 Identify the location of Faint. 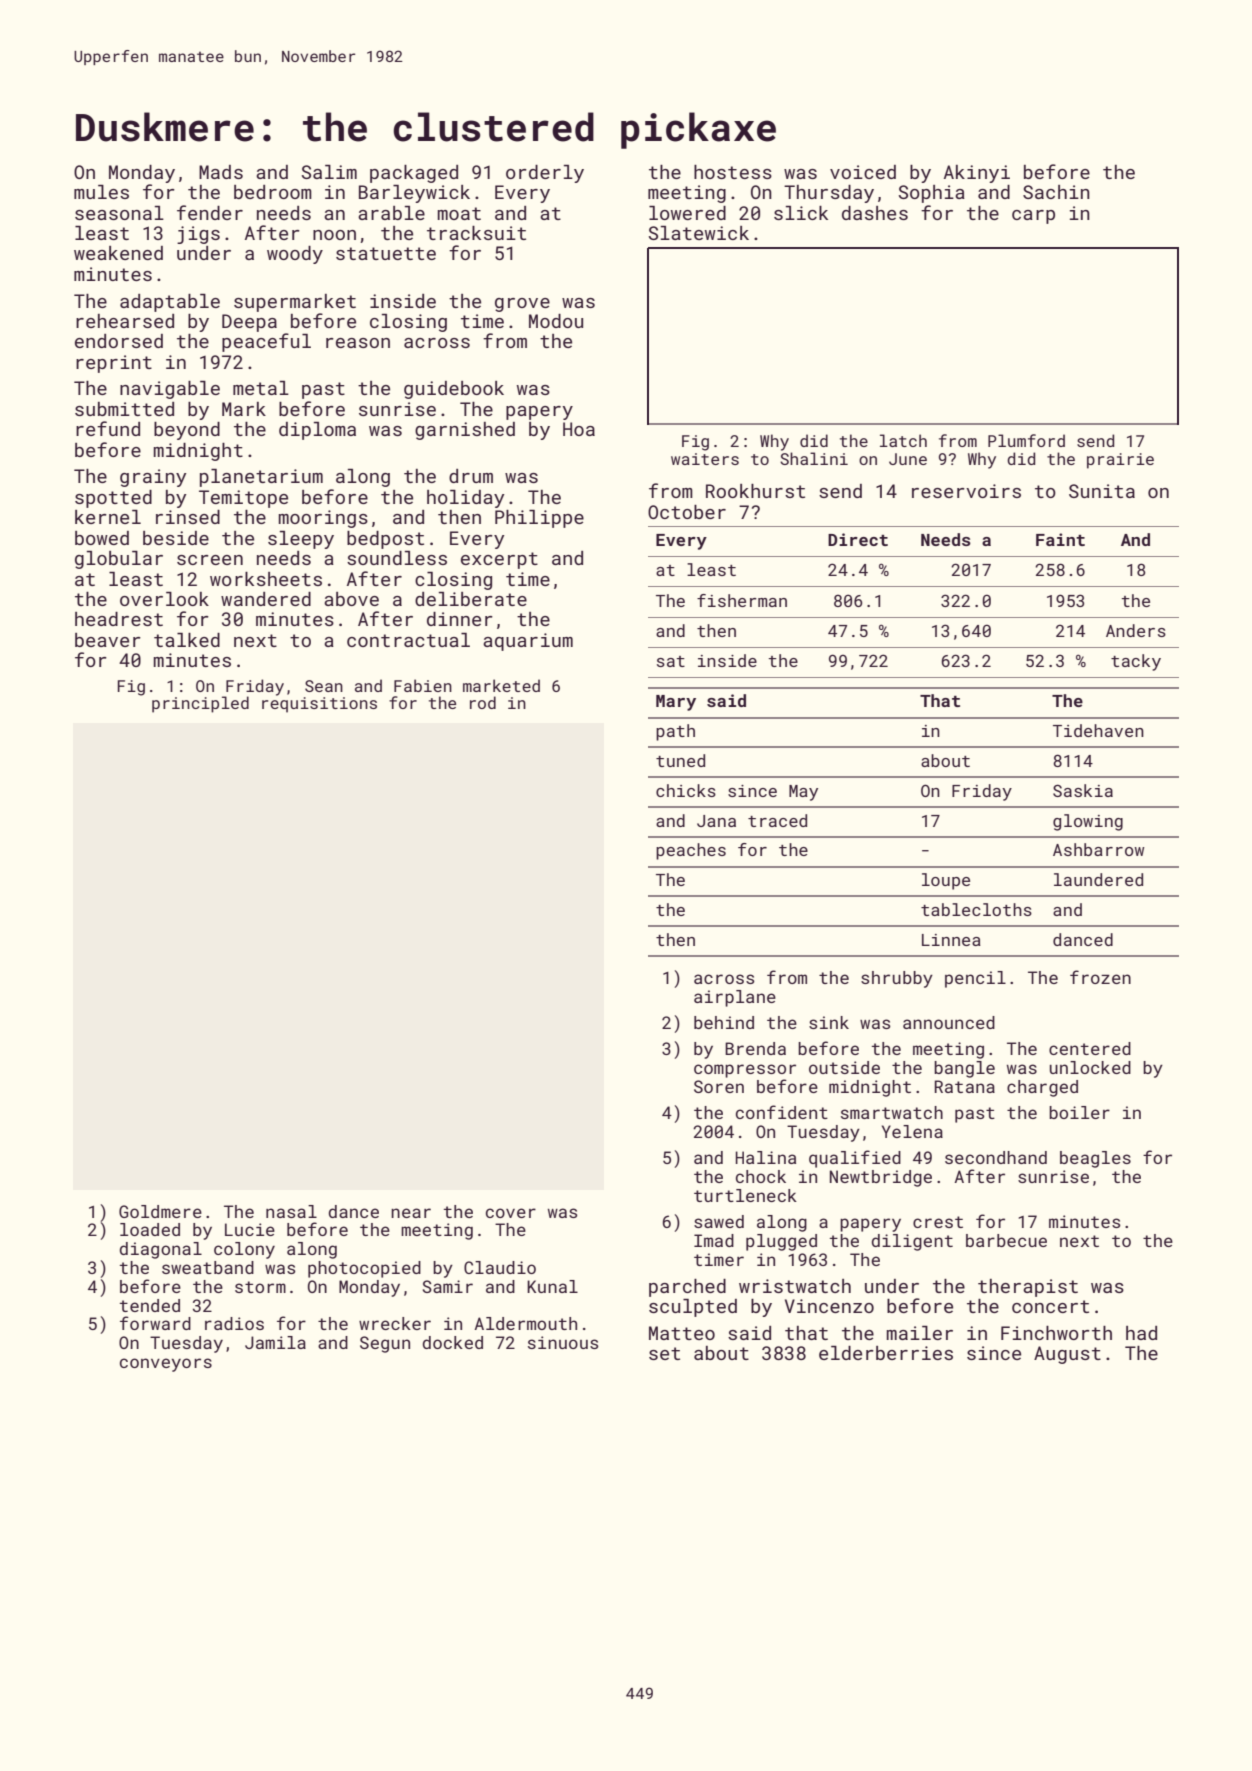
(1060, 539).
